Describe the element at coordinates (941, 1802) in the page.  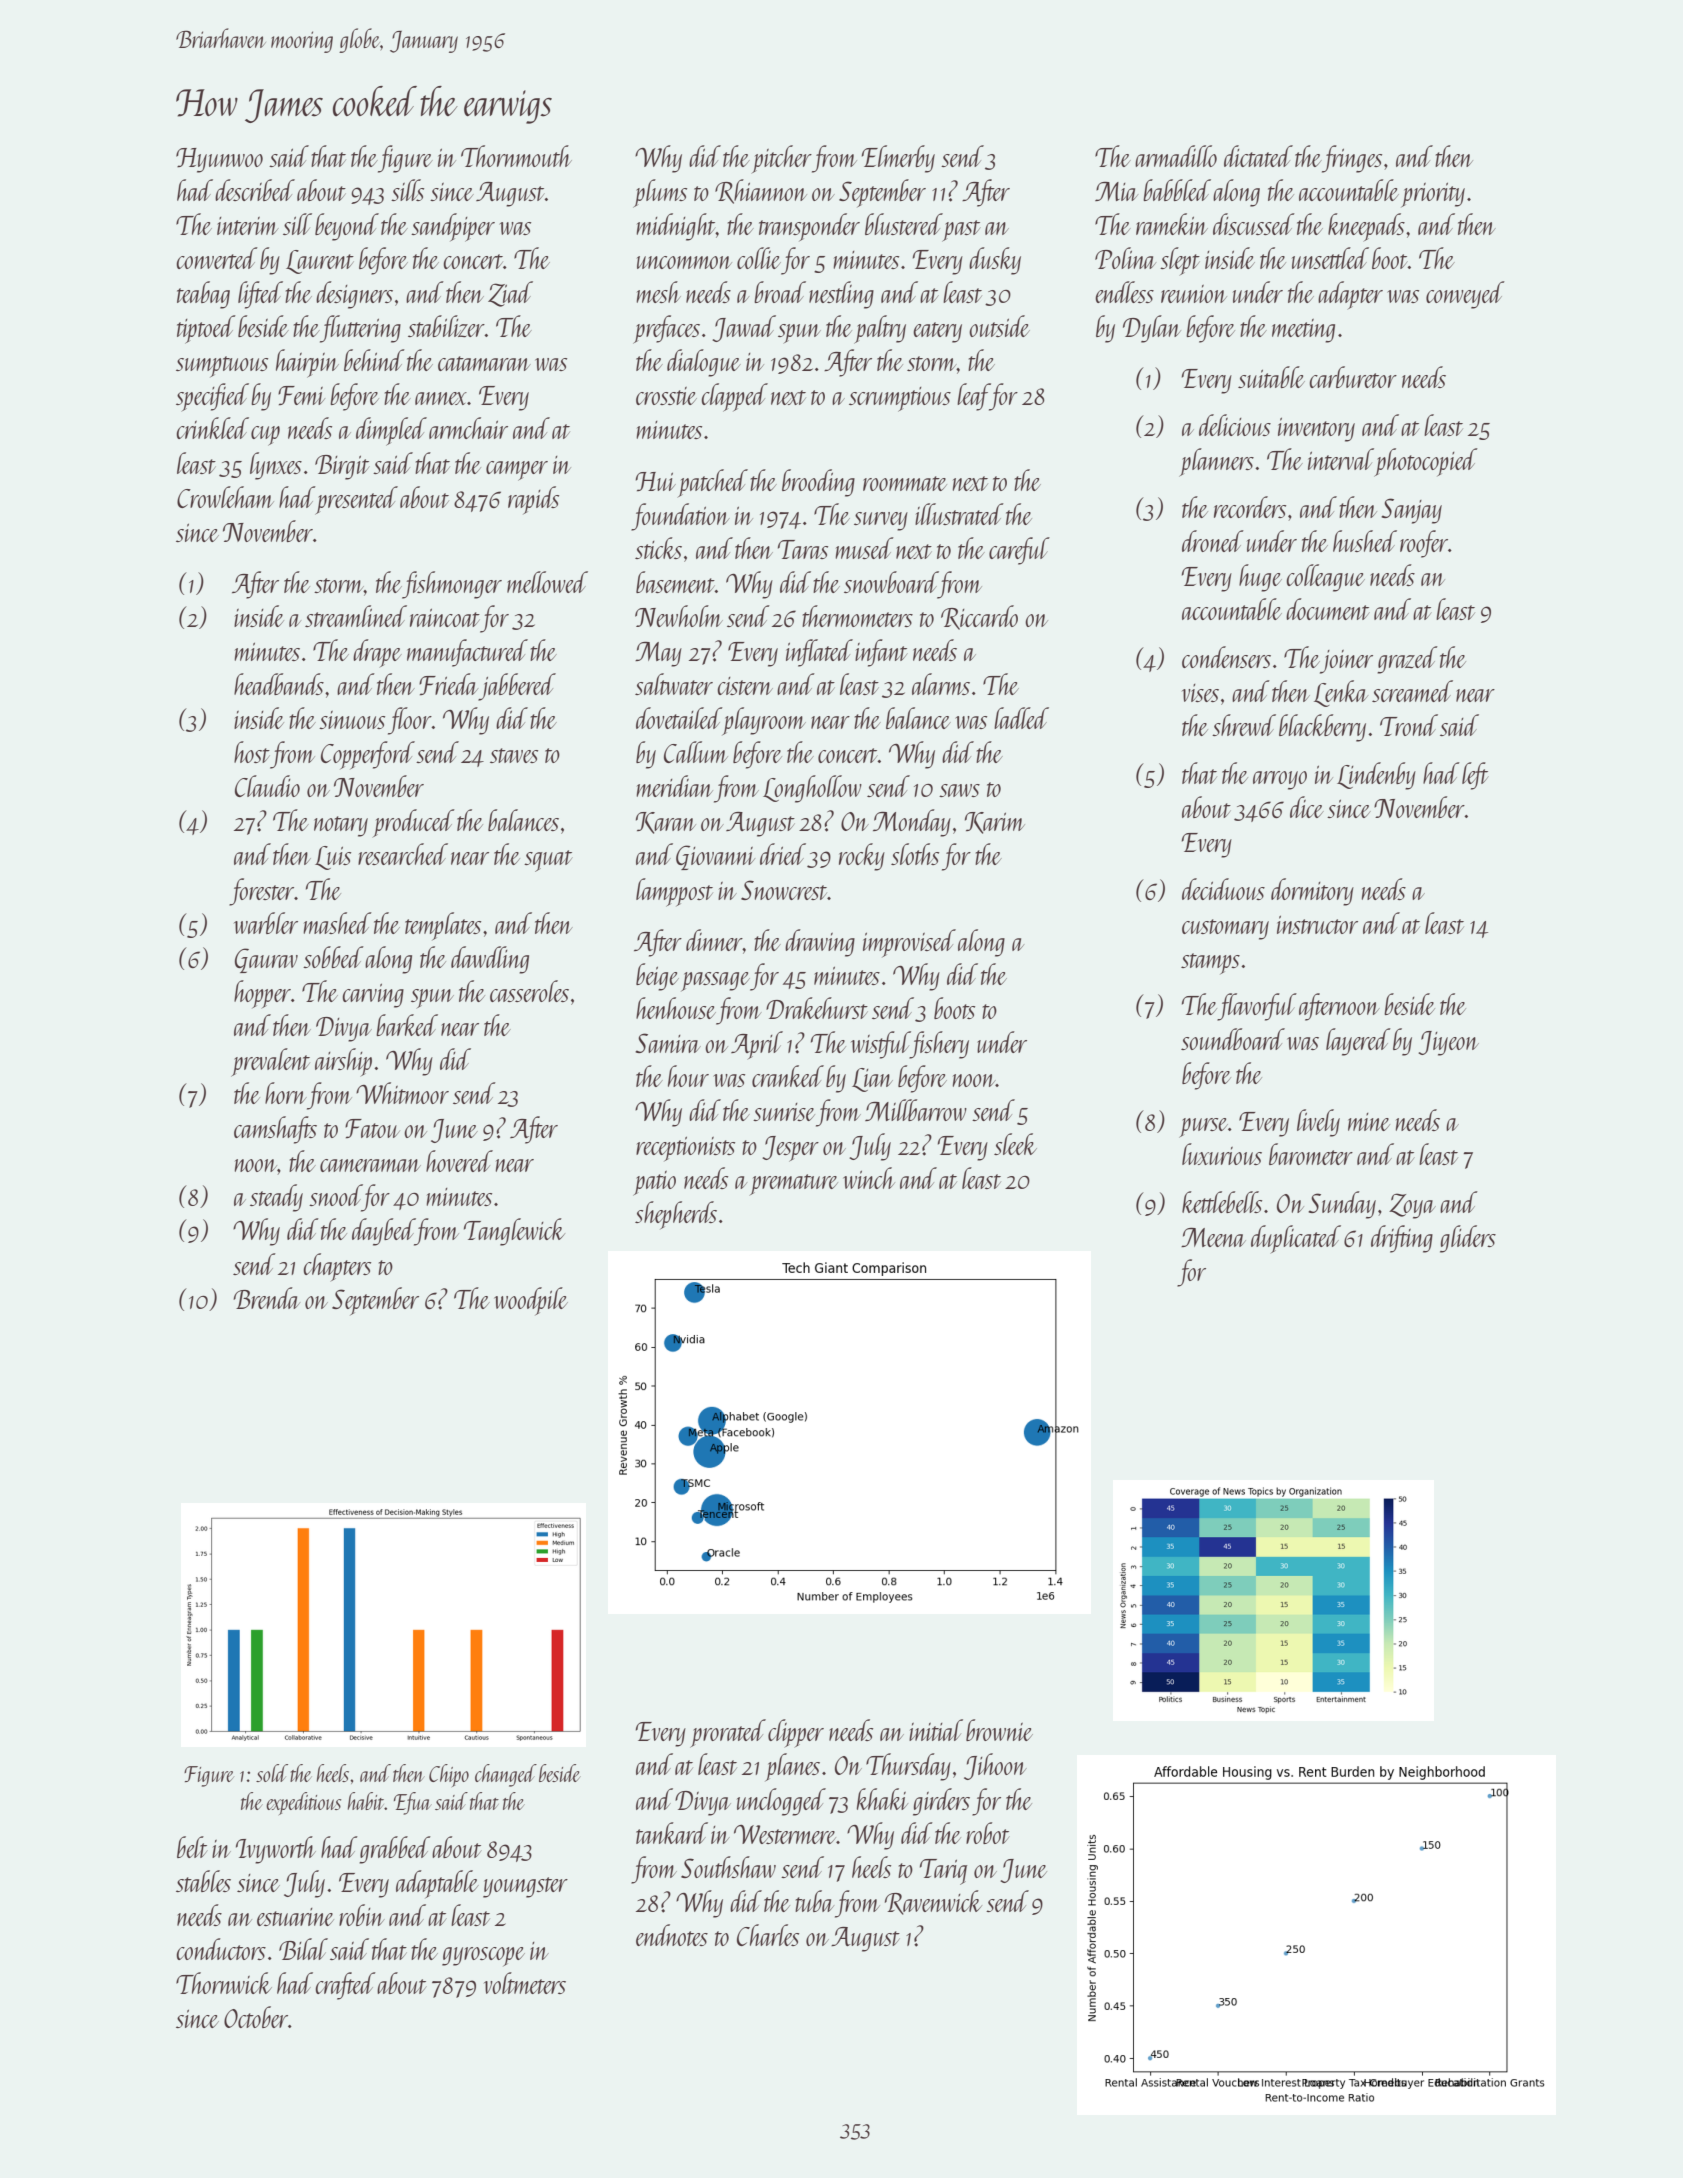
I see `girders` at that location.
